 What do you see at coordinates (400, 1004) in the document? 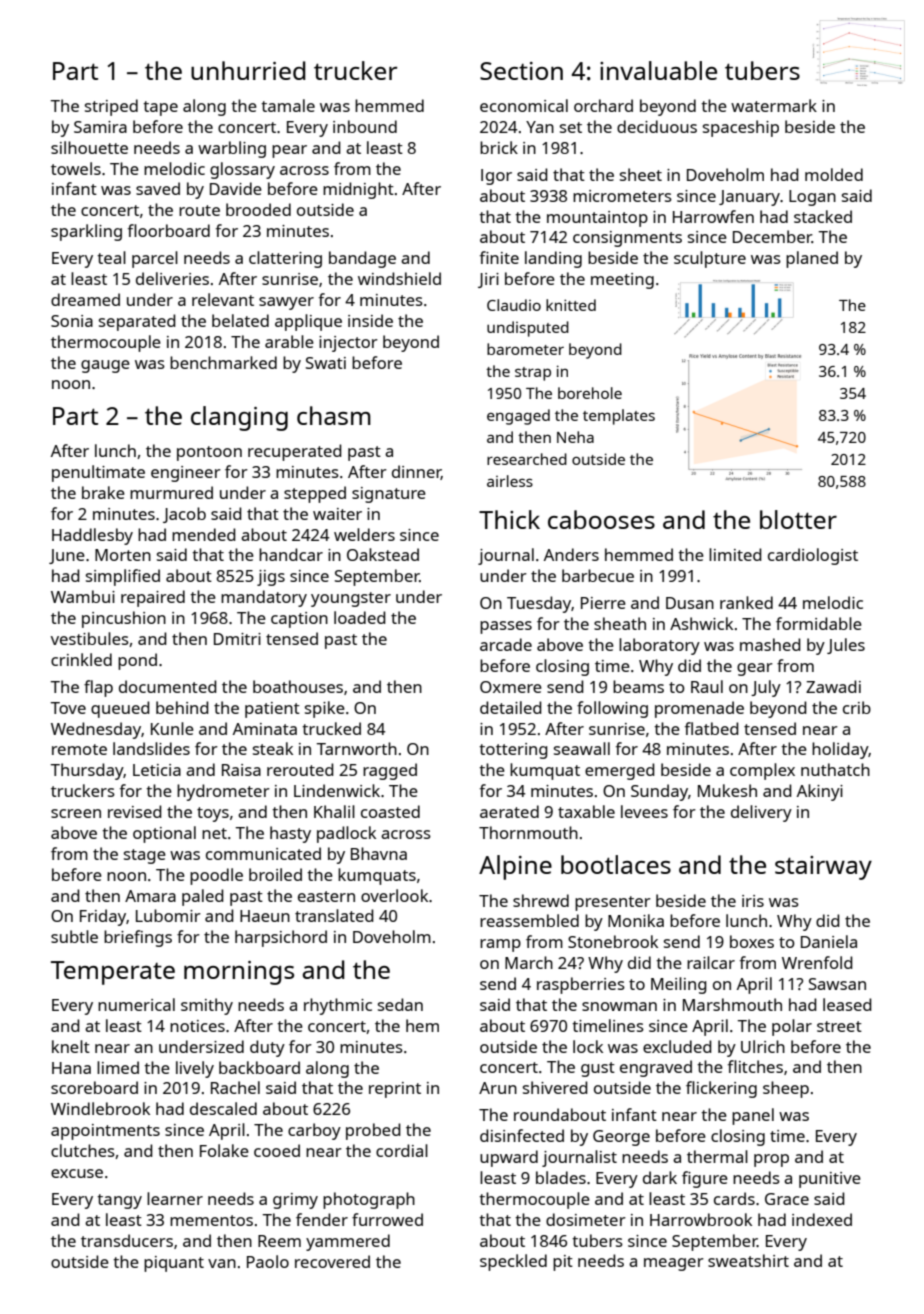
I see `sedan` at bounding box center [400, 1004].
